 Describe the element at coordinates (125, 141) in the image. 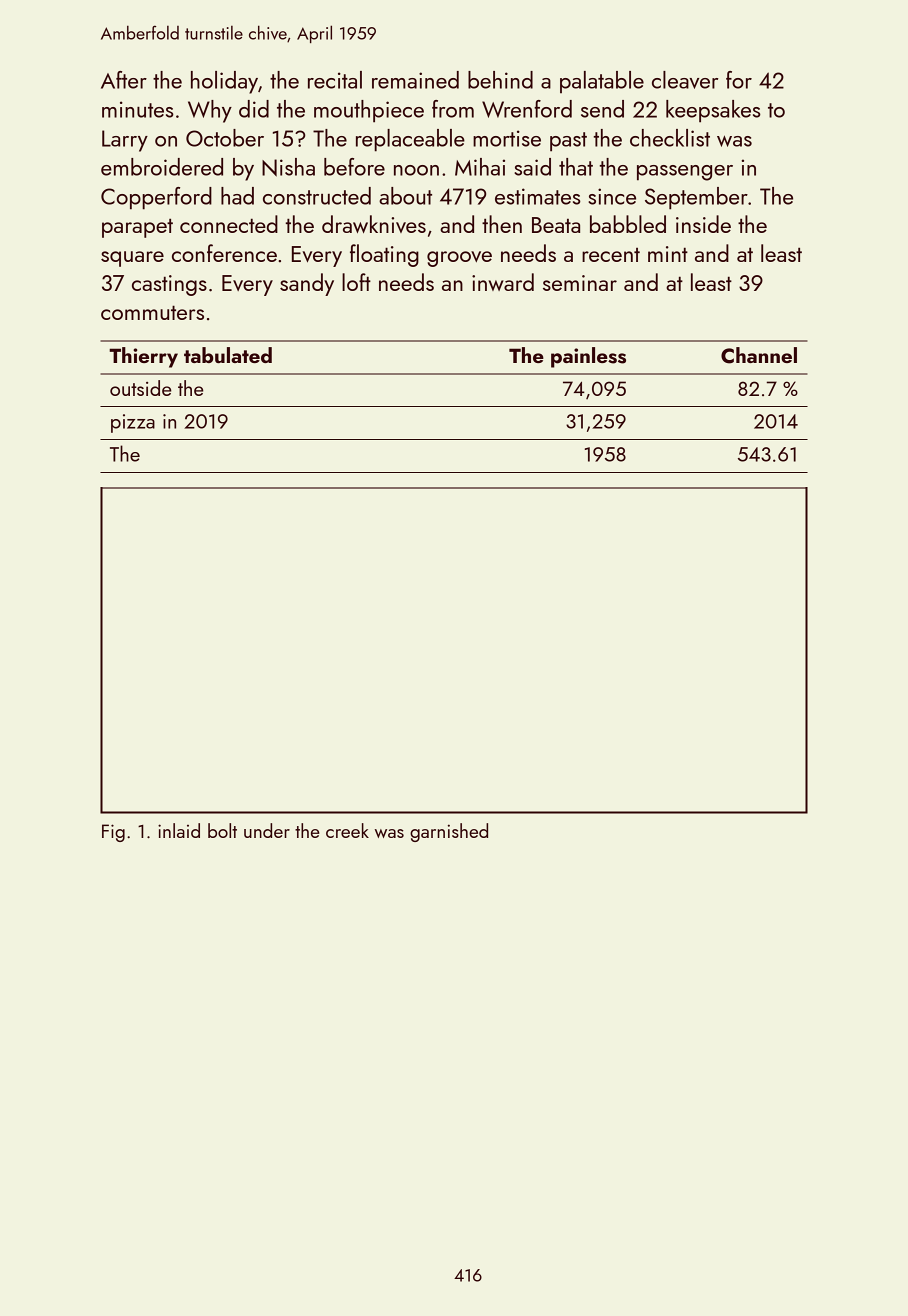

I see `Larry` at that location.
